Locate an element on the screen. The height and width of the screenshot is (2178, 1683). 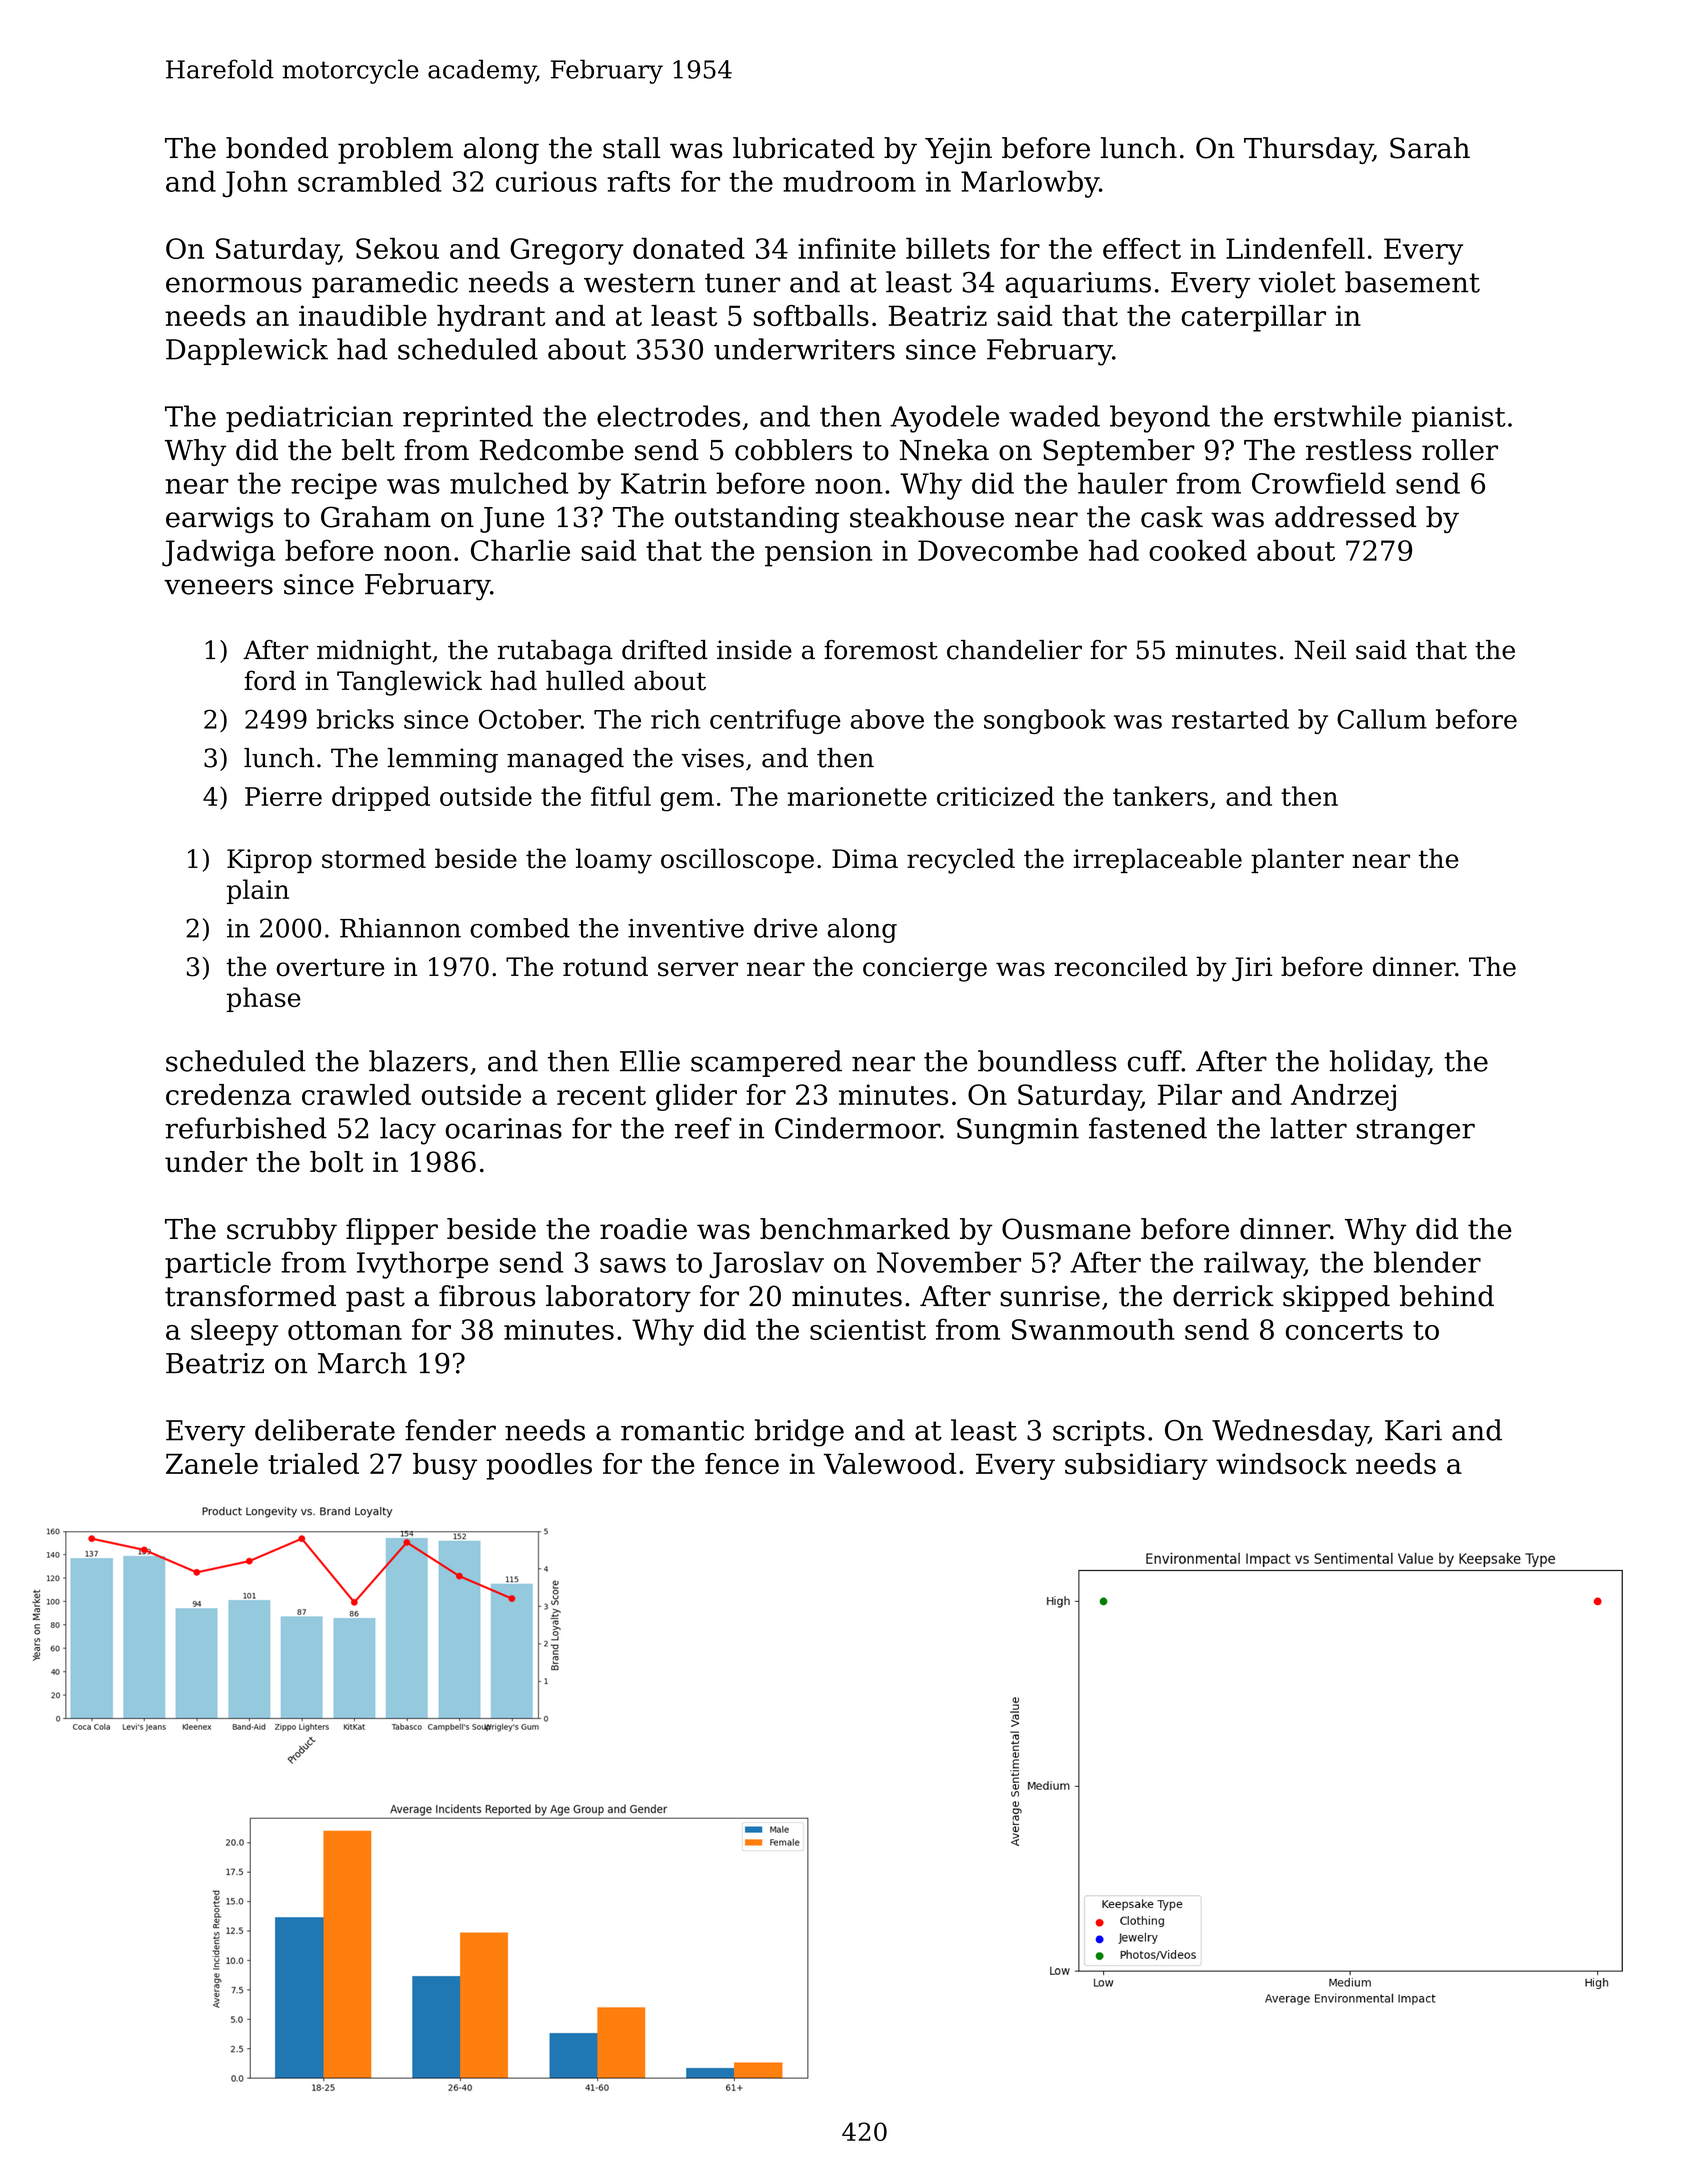
western is located at coordinates (639, 283).
